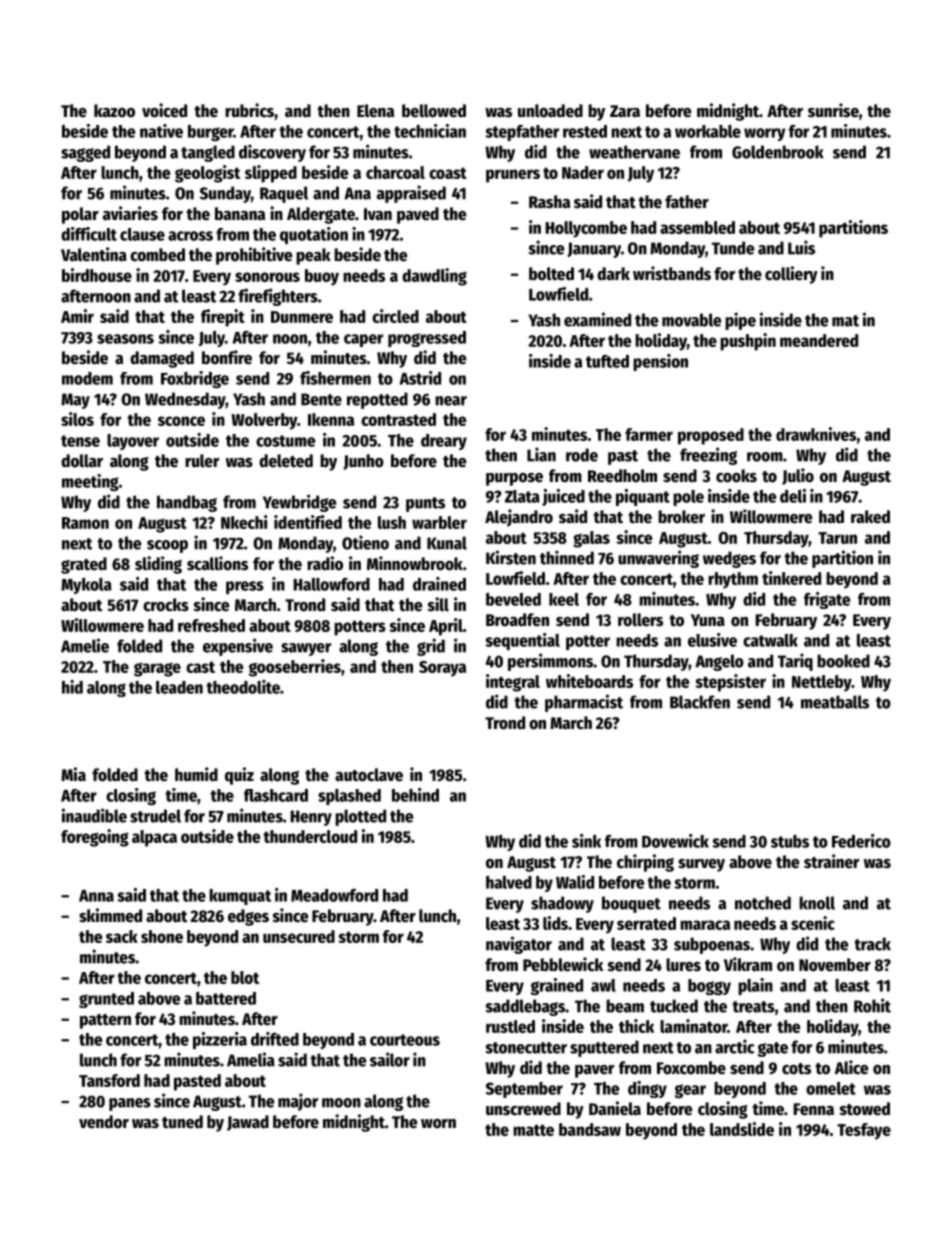 The image size is (952, 1233). I want to click on native, so click(161, 131).
